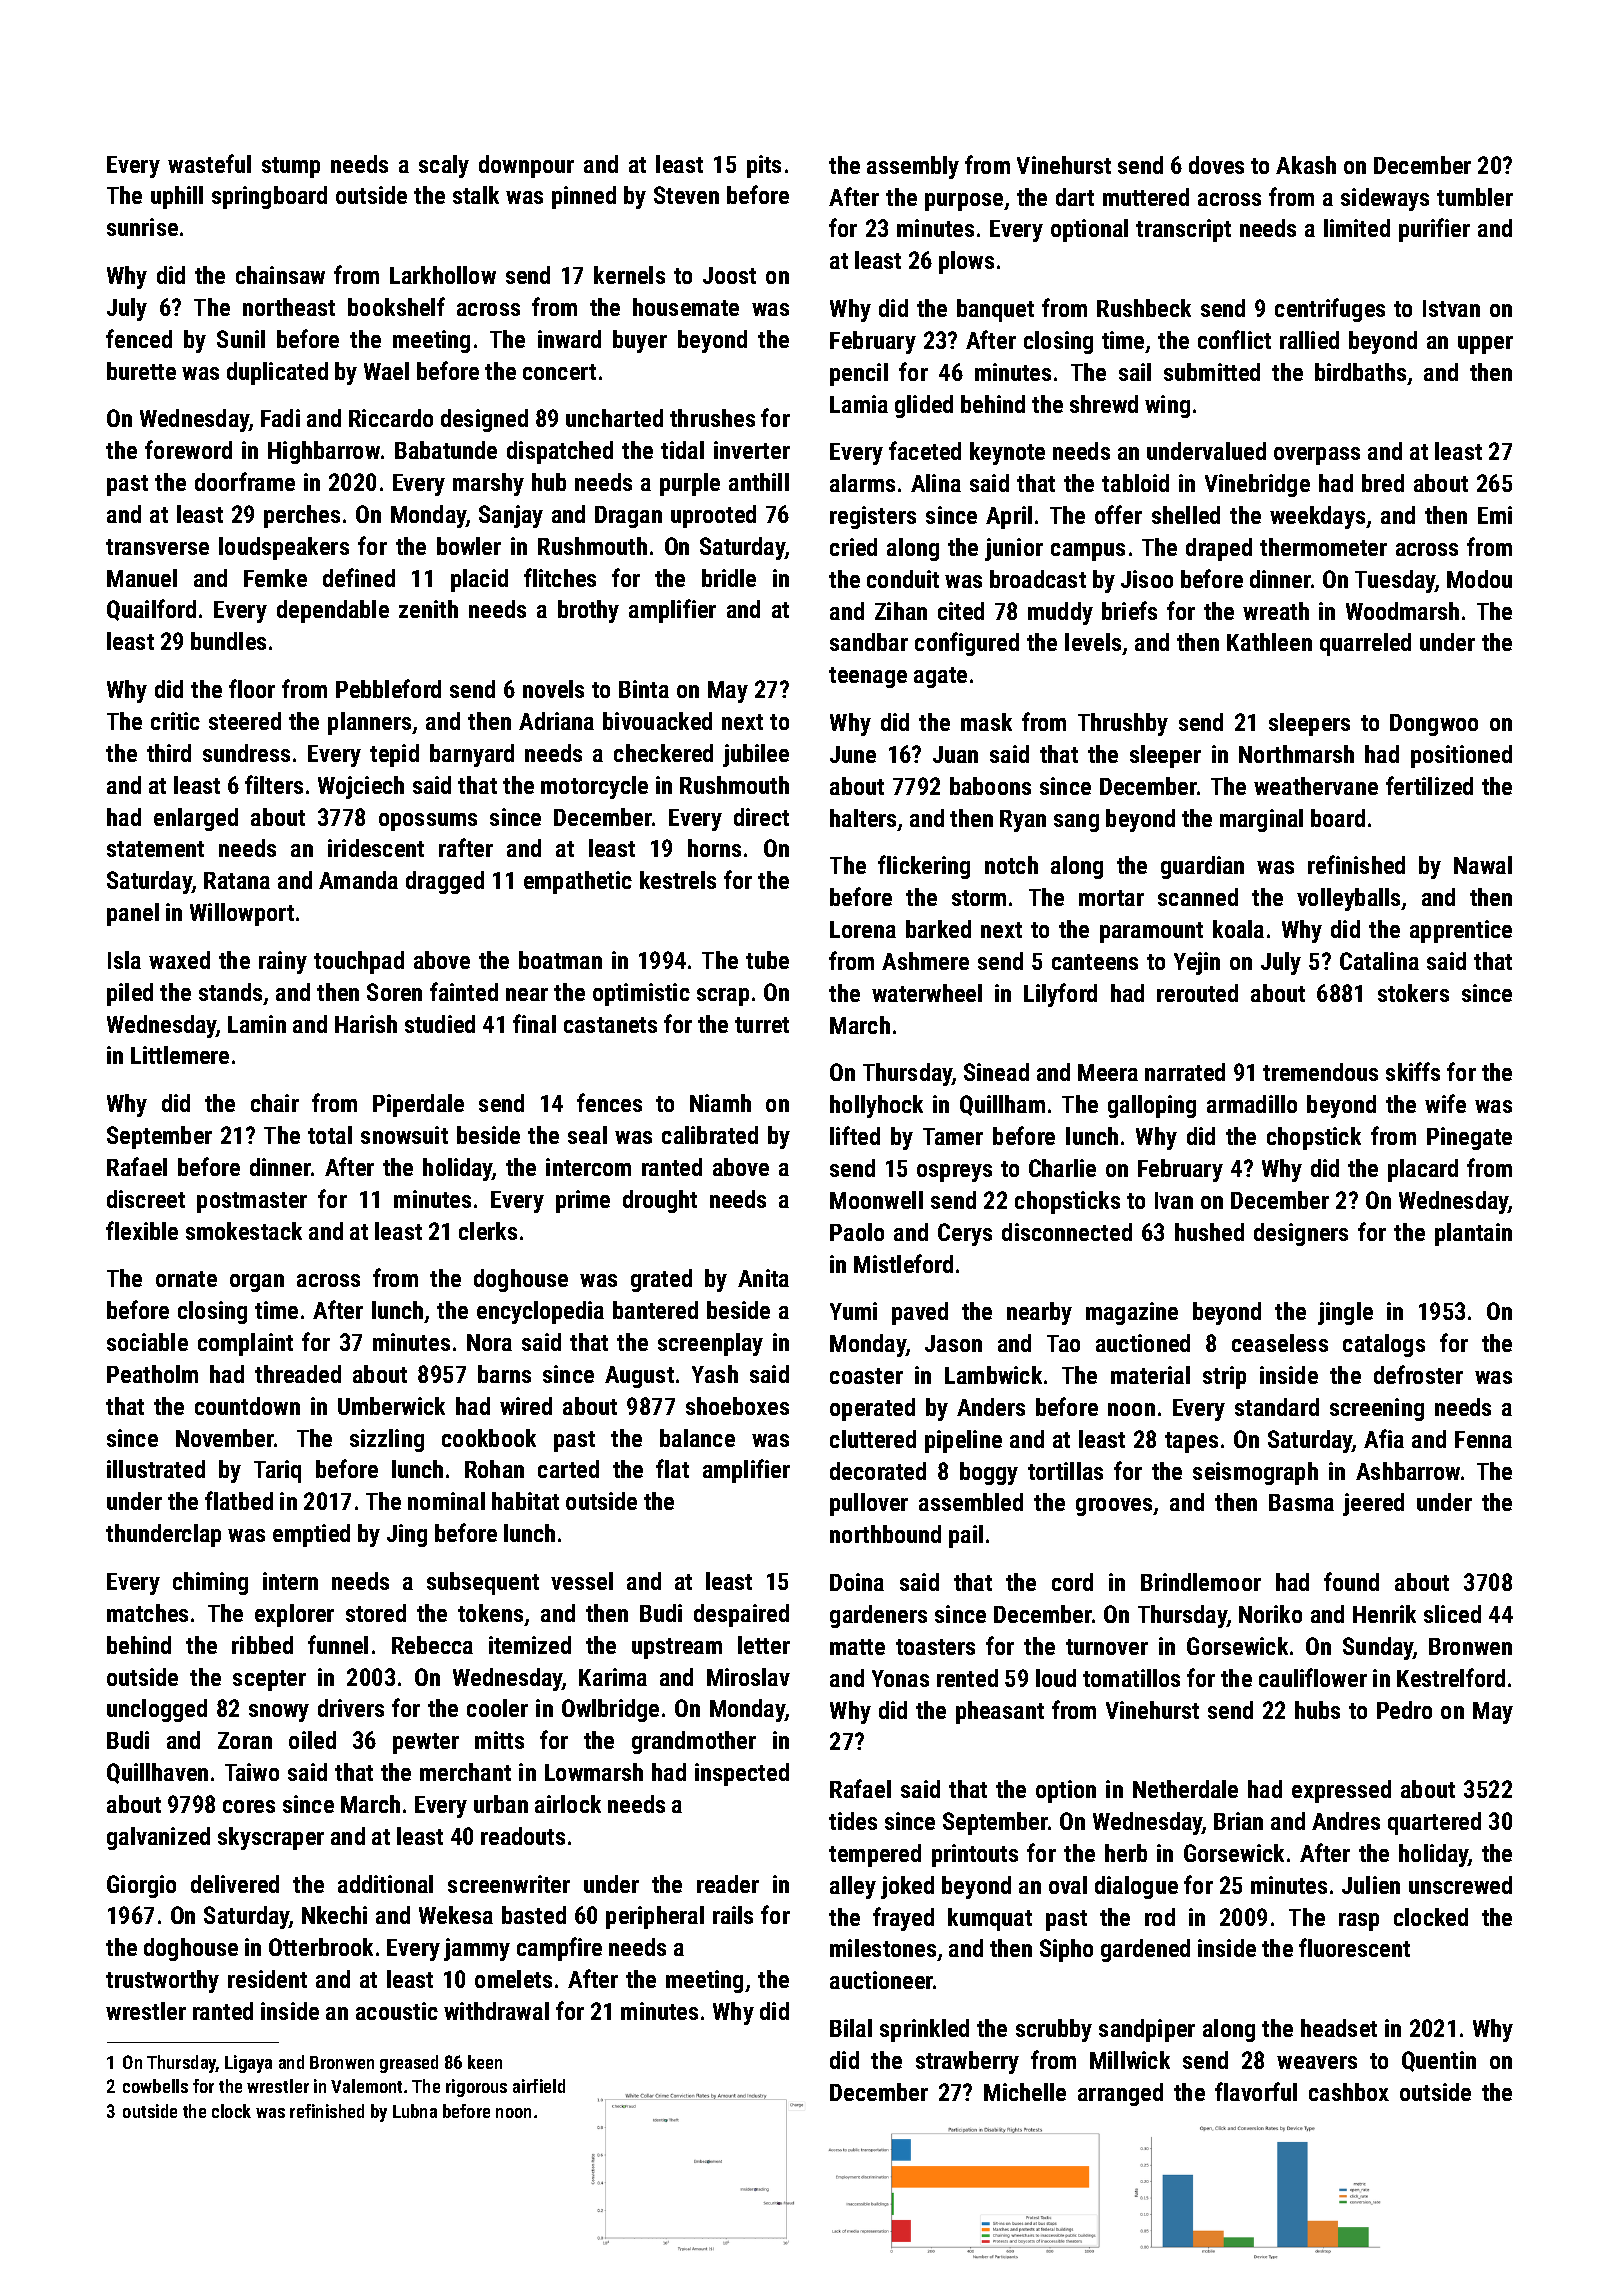  What do you see at coordinates (209, 163) in the screenshot?
I see `wasteful` at bounding box center [209, 163].
